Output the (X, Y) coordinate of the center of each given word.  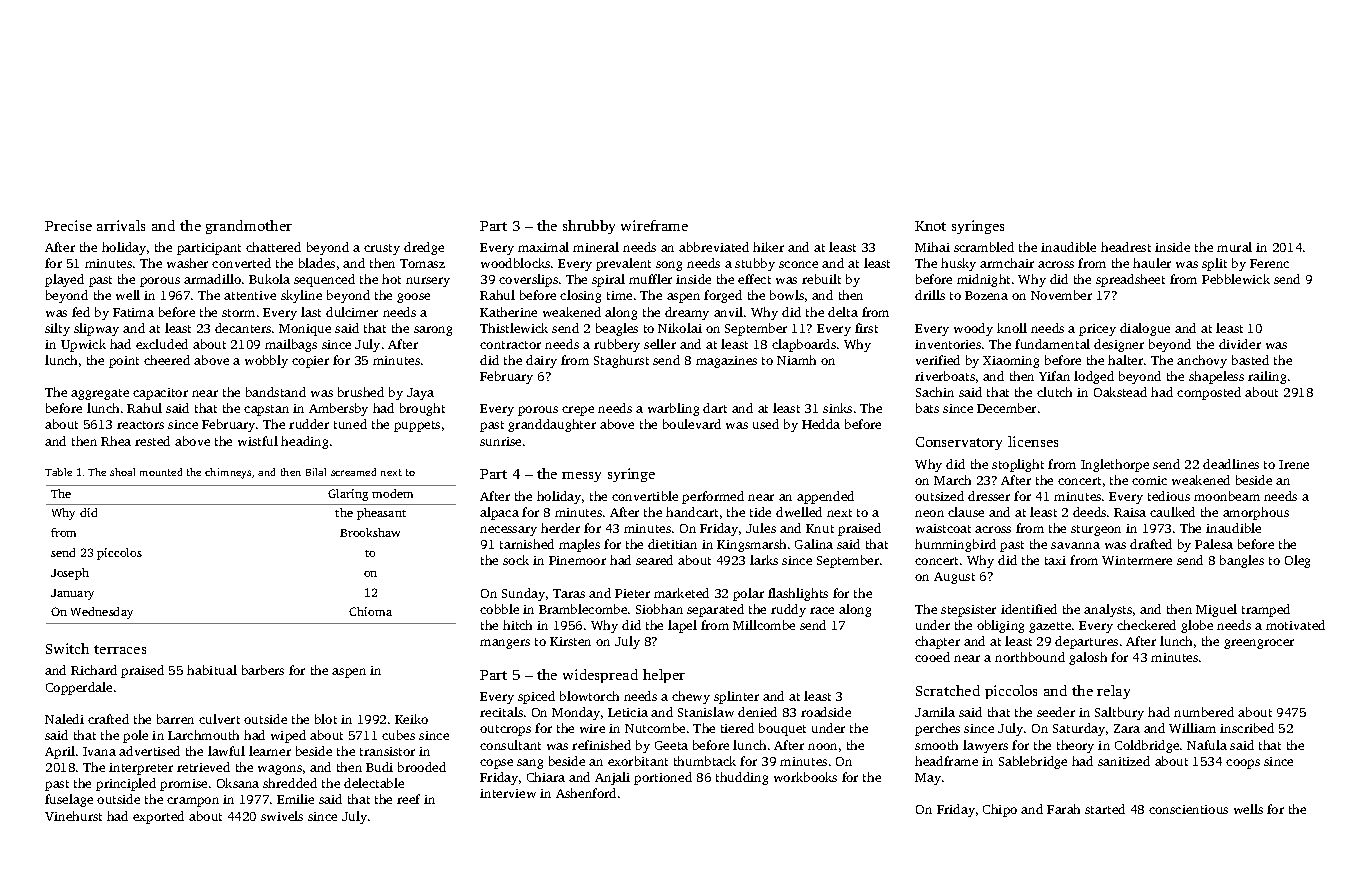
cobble (499, 609)
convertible (645, 496)
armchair (1007, 263)
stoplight (1018, 465)
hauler (1152, 263)
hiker (768, 247)
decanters (243, 328)
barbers (263, 670)
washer (187, 263)
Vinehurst (73, 816)
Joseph (70, 574)
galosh (1088, 658)
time (619, 295)
